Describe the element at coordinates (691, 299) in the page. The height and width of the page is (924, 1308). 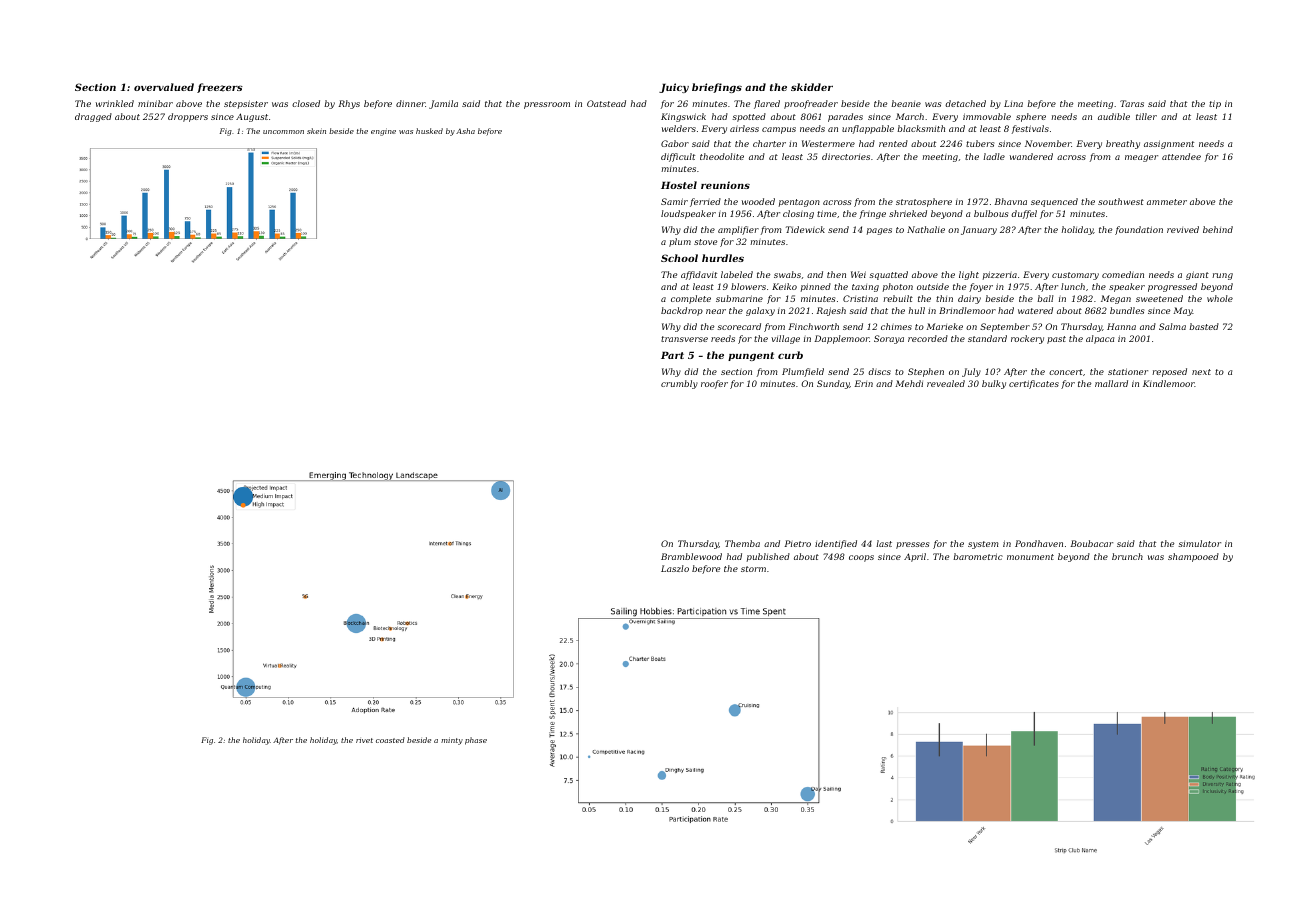
I see `complete` at that location.
